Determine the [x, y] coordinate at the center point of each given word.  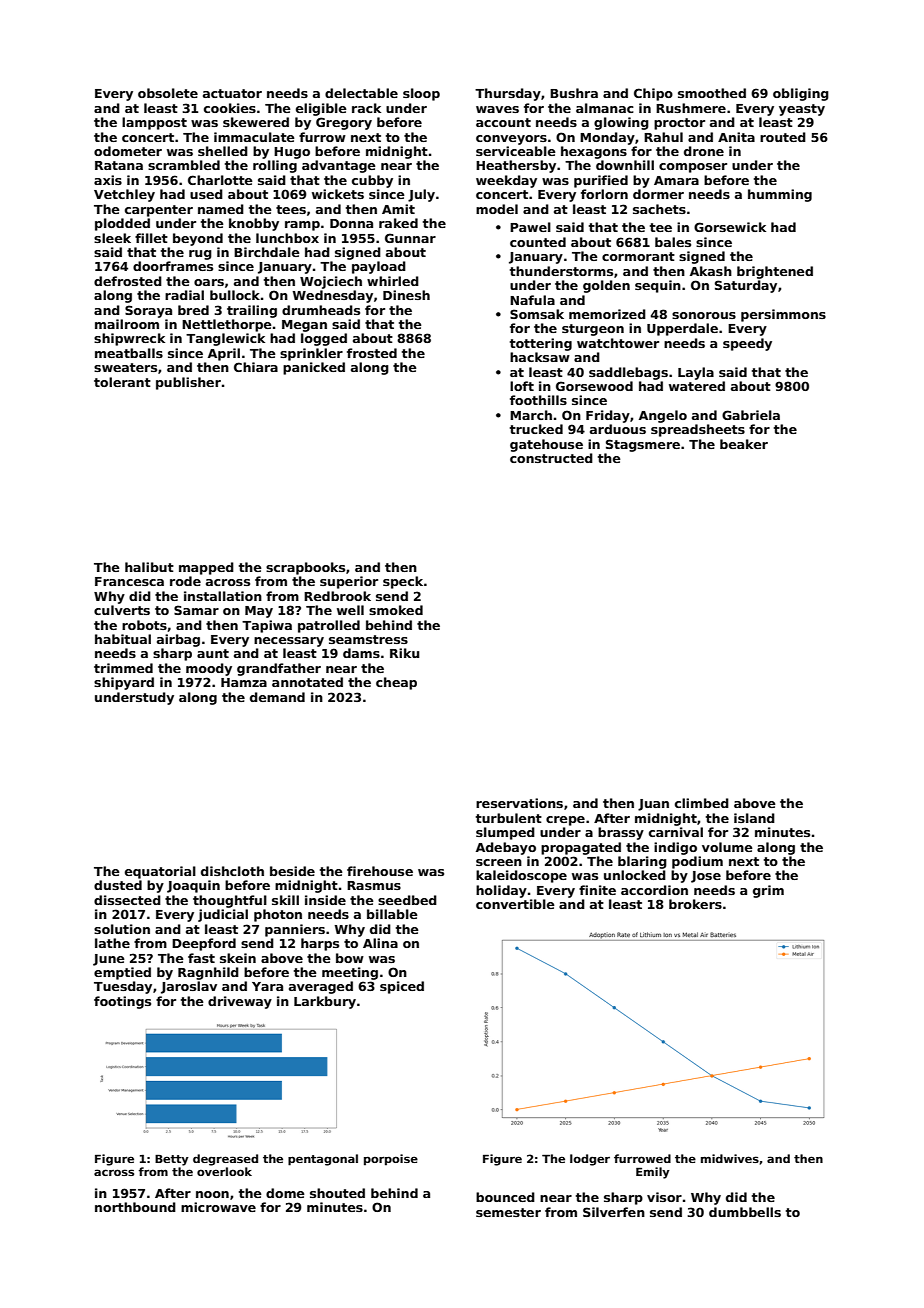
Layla [696, 373]
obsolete [168, 93]
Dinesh [406, 295]
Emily [653, 1173]
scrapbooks [305, 568]
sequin [658, 286]
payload [379, 267]
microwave [218, 1207]
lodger [590, 1160]
